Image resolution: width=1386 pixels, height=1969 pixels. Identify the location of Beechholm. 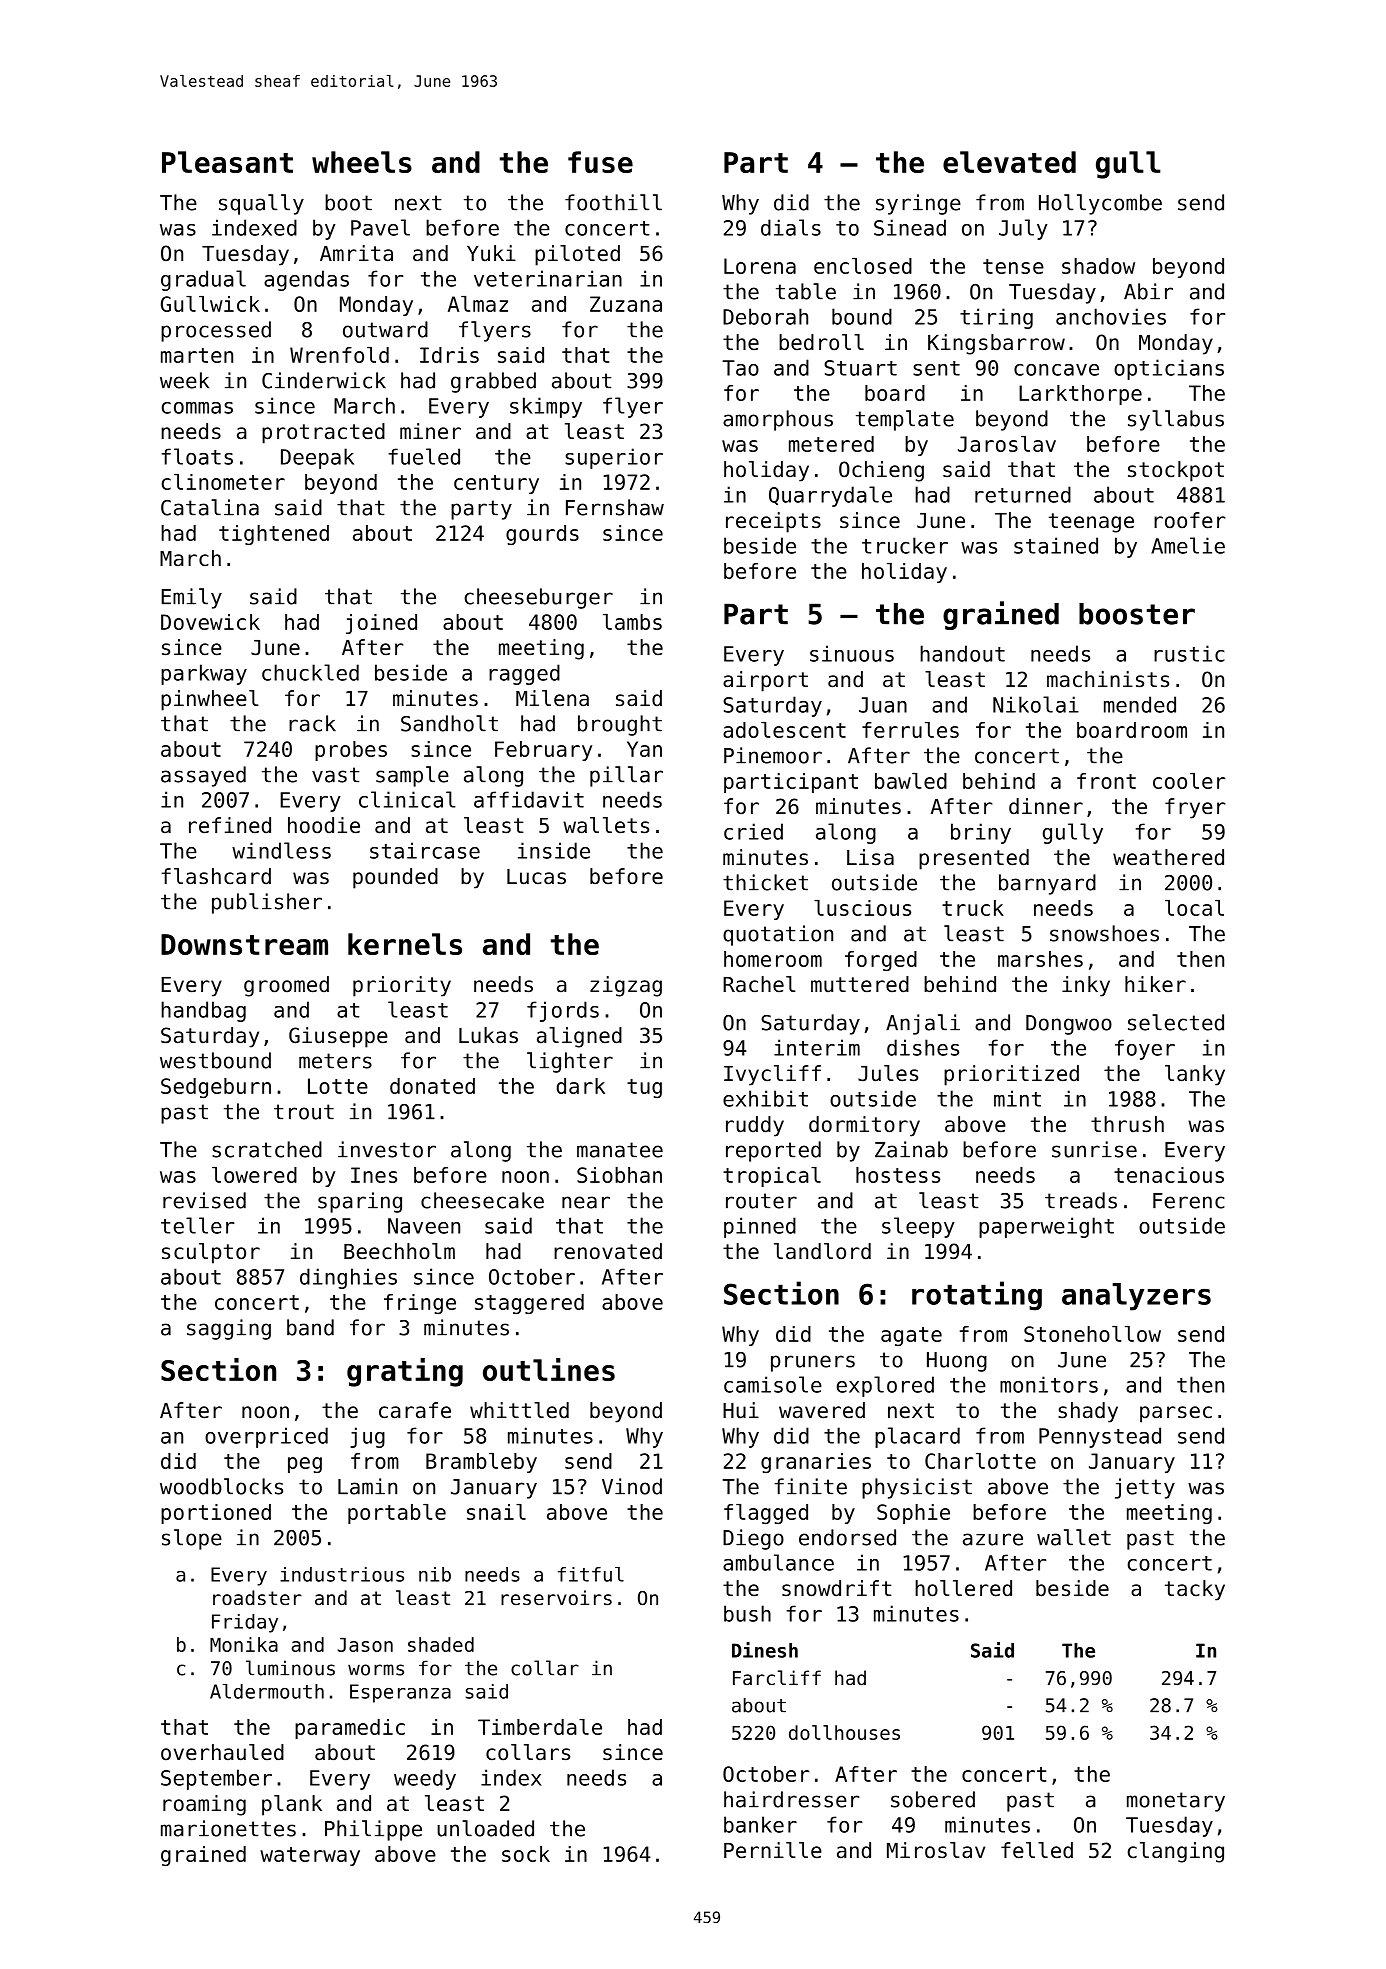
(399, 1251).
